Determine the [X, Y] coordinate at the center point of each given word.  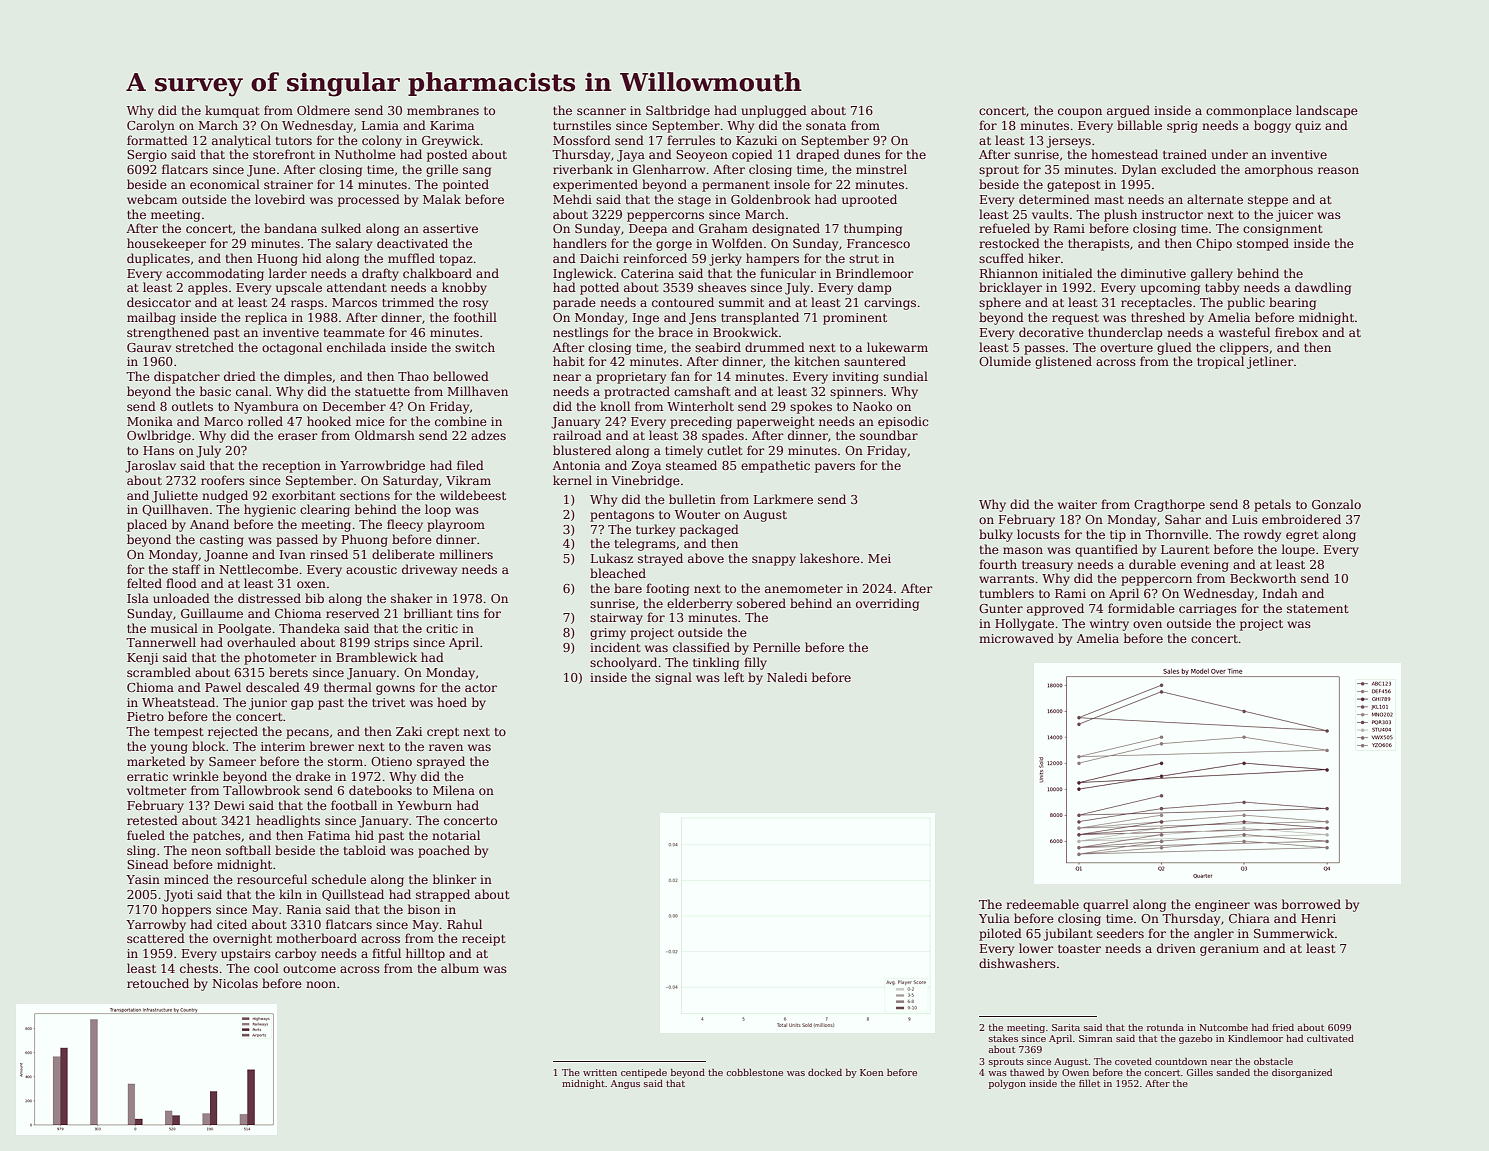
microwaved [1016, 638]
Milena [454, 790]
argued [1128, 111]
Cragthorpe [1169, 505]
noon [321, 984]
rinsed [329, 554]
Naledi [787, 677]
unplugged [774, 111]
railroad [577, 435]
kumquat [232, 111]
